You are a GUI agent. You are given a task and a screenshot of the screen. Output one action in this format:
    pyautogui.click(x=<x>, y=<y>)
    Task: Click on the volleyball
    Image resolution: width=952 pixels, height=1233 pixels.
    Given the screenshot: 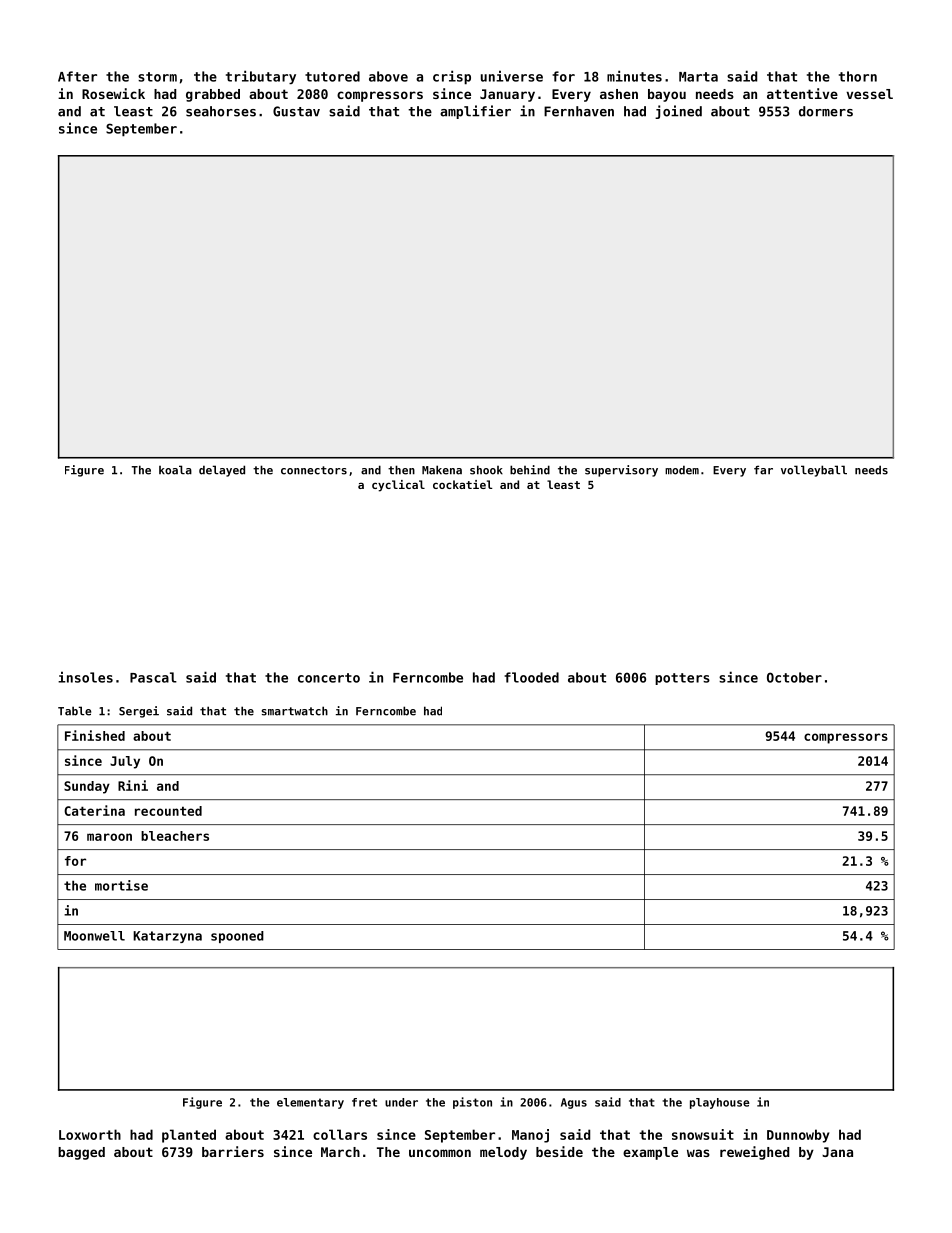 What is the action you would take?
    pyautogui.click(x=814, y=471)
